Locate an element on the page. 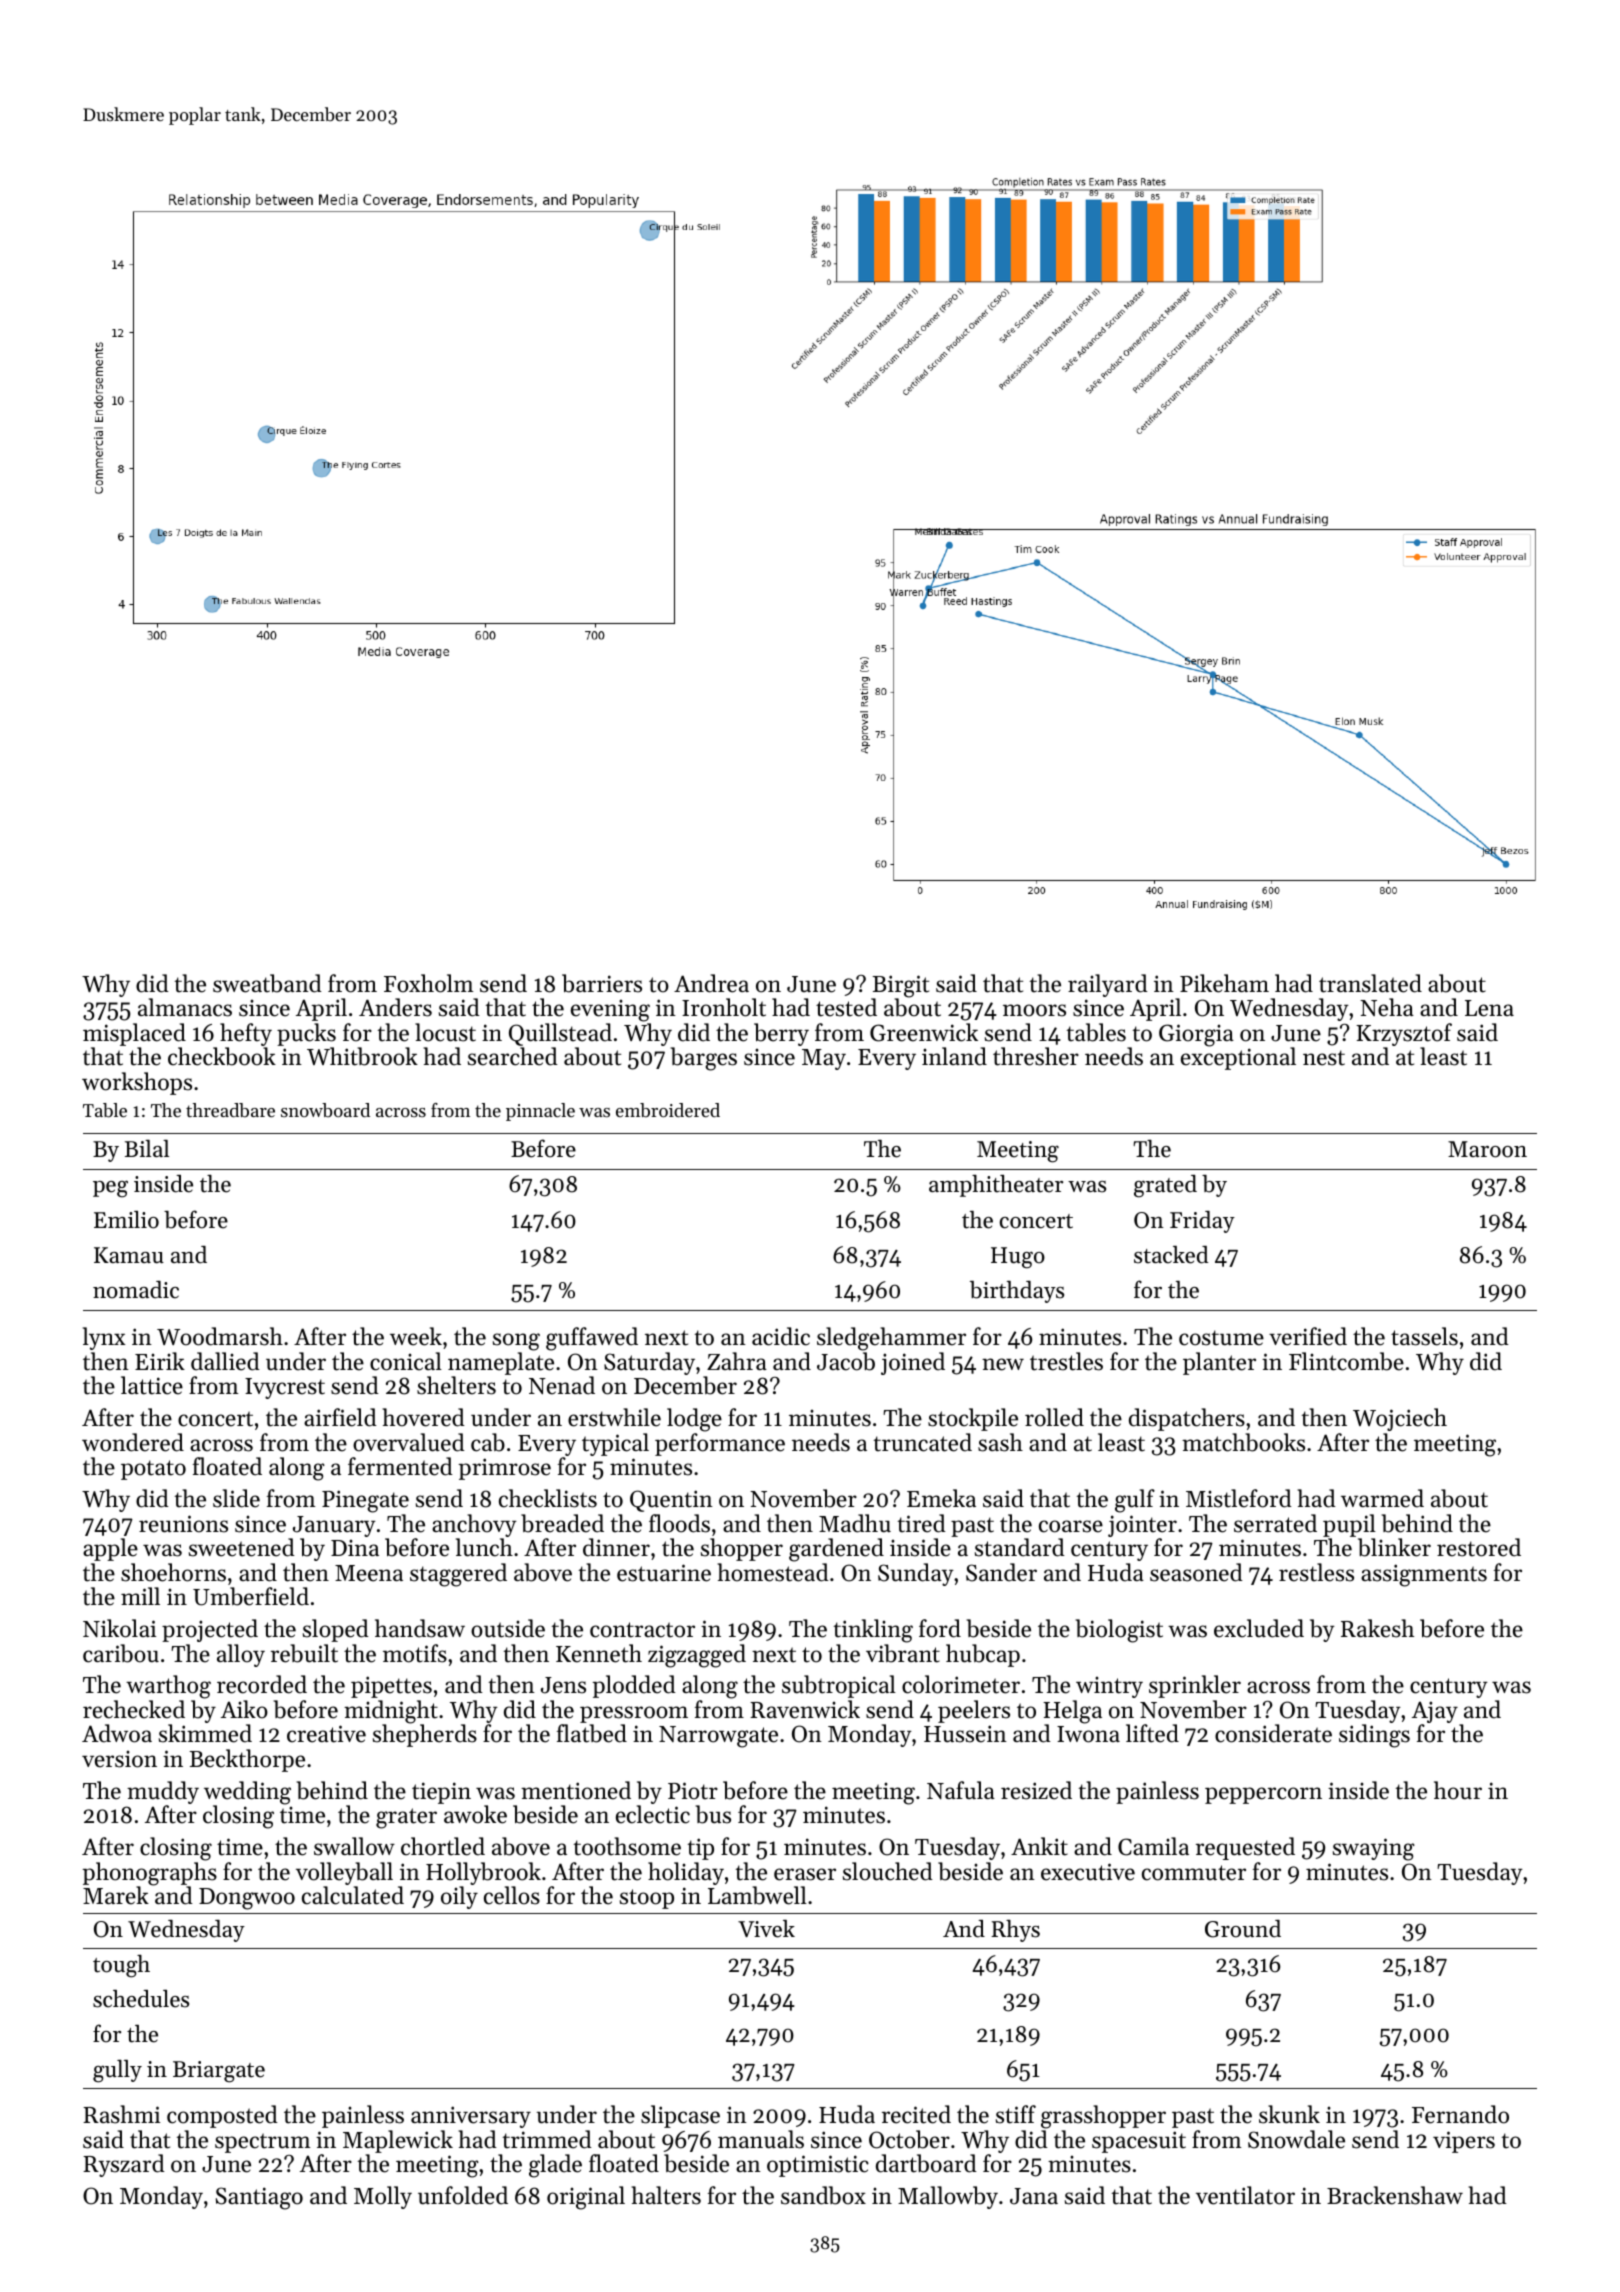  Brackenshaw is located at coordinates (1395, 2195).
